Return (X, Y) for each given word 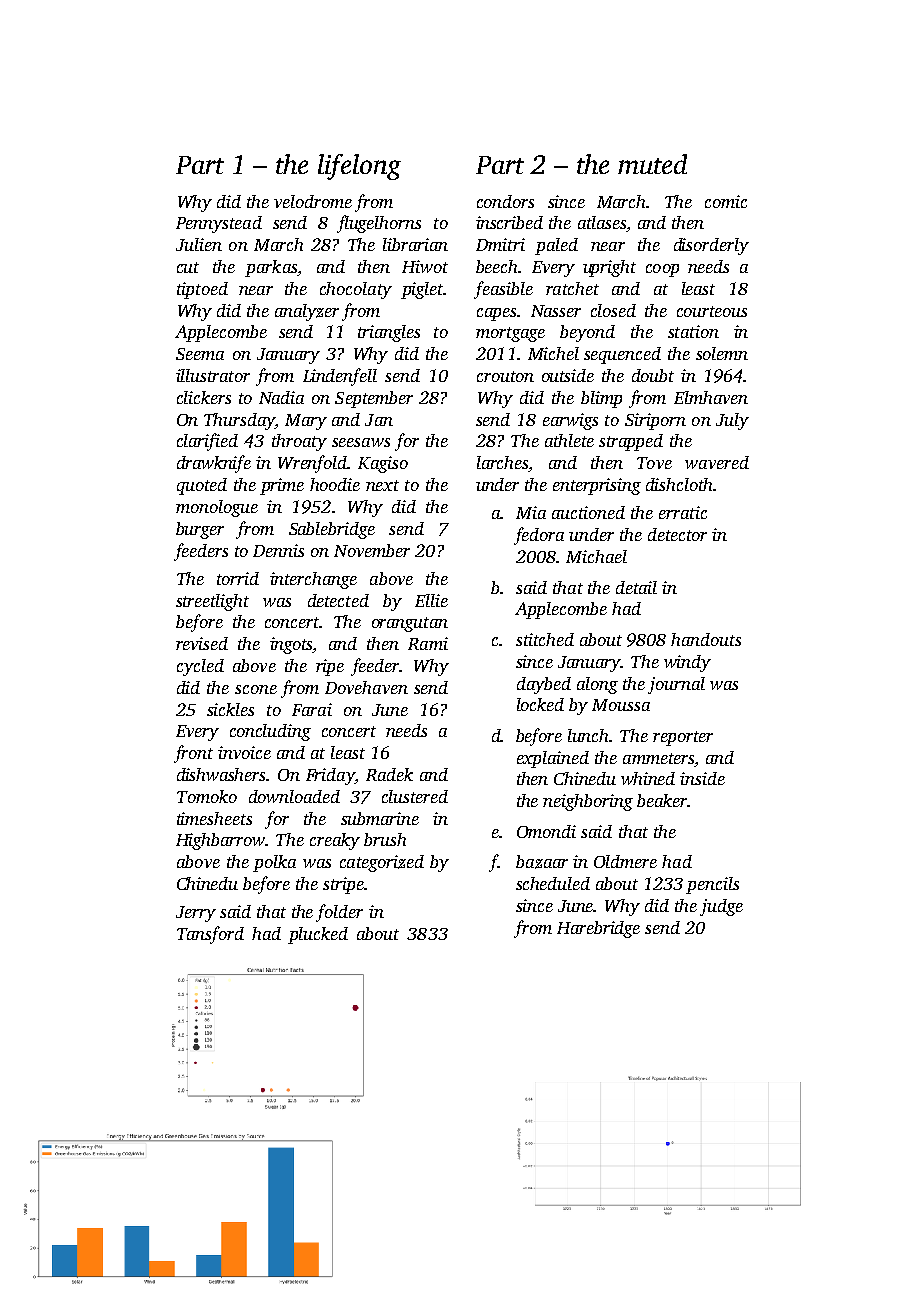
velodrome (313, 201)
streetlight (212, 602)
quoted (202, 486)
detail (636, 587)
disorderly (711, 246)
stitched (545, 639)
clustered (415, 796)
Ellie (431, 600)
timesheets (214, 818)
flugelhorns (379, 224)
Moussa (621, 705)
